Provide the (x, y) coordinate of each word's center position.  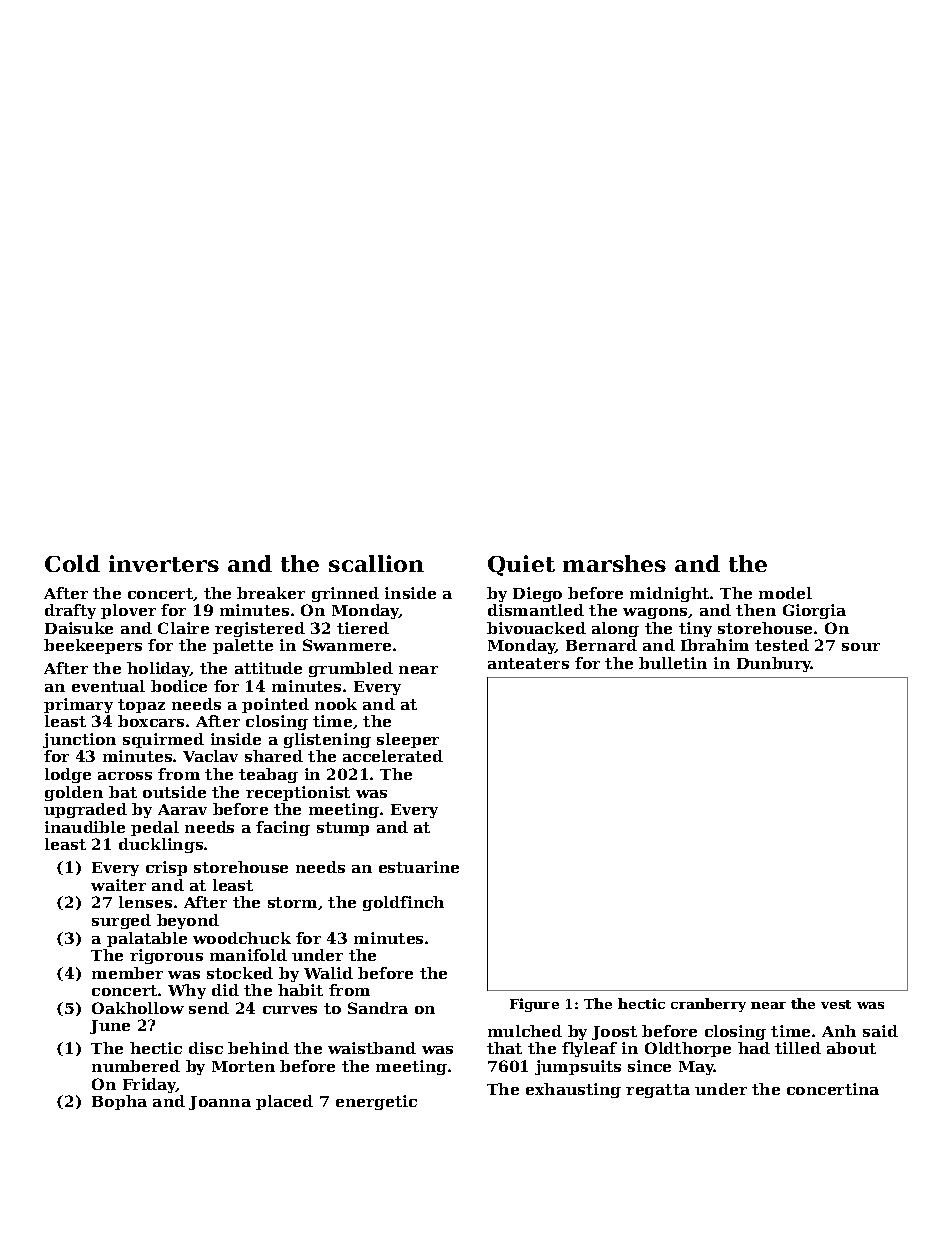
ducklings (161, 845)
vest (836, 1004)
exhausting (573, 1090)
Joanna (220, 1103)
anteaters (528, 663)
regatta (658, 1091)
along (615, 629)
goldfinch (403, 903)
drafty (70, 611)
